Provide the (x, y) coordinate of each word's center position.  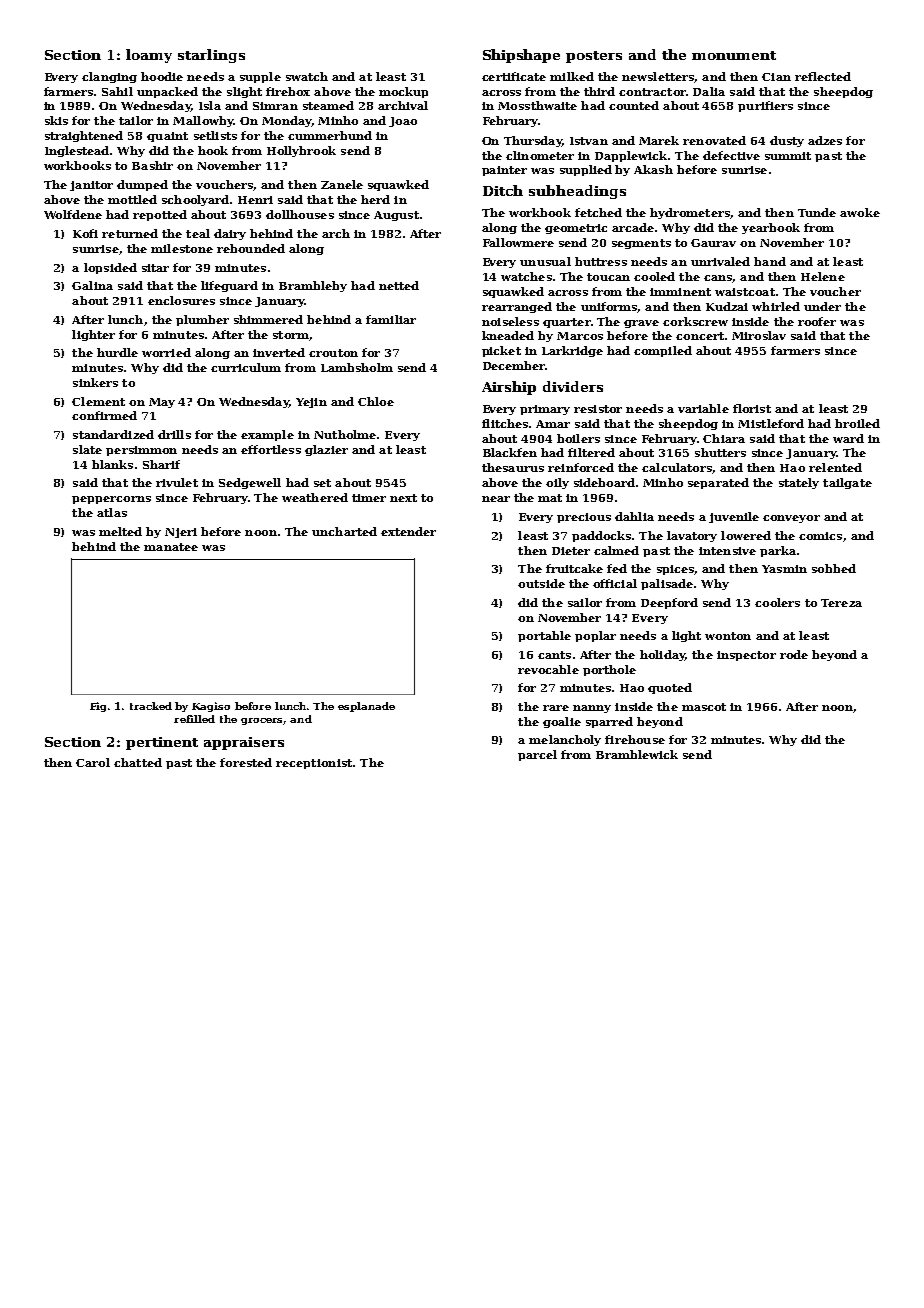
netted (399, 285)
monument (734, 55)
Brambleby (313, 286)
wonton (728, 636)
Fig (98, 707)
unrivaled (720, 261)
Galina (92, 285)
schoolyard (195, 200)
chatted (138, 762)
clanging (109, 77)
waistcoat (745, 292)
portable (544, 636)
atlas (112, 512)
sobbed (834, 568)
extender (408, 531)
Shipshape (521, 56)
